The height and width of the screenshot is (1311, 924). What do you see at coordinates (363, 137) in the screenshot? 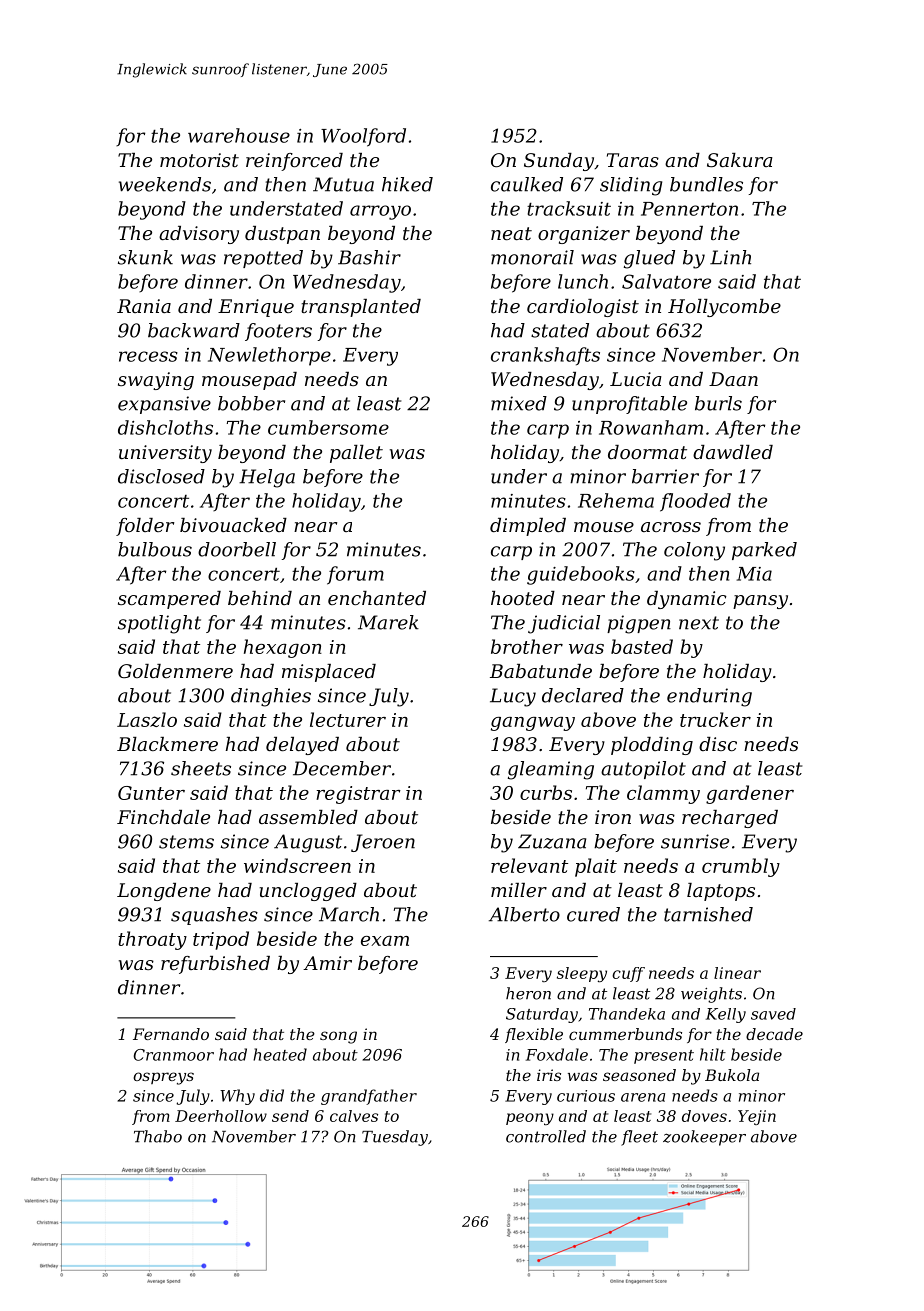
I see `Woolford` at bounding box center [363, 137].
